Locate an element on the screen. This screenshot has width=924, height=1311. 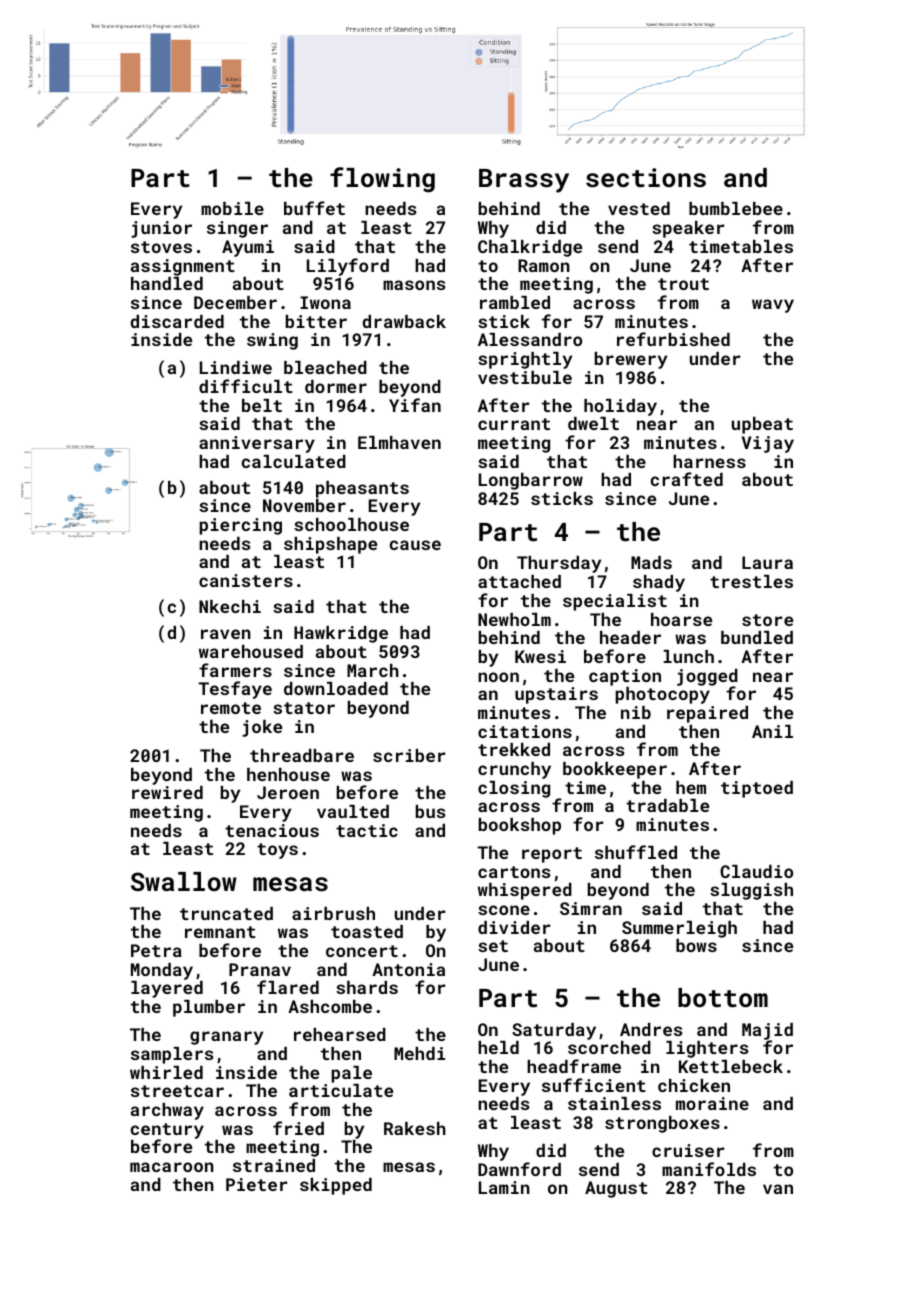
scriber is located at coordinates (409, 755).
